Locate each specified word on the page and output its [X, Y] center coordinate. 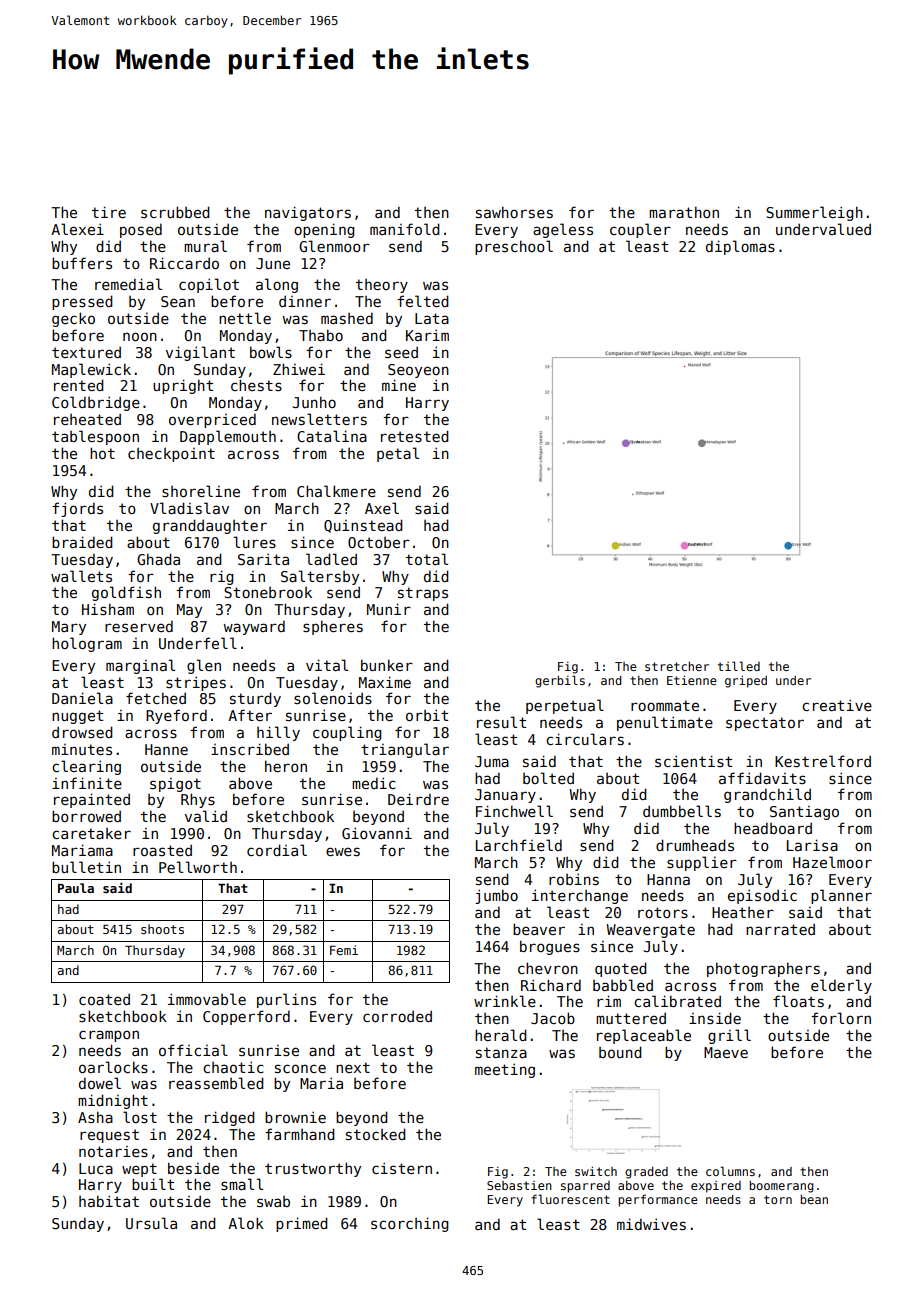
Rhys [198, 800]
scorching [410, 1224]
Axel [382, 508]
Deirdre [418, 799]
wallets [81, 576]
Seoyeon [418, 371]
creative [837, 705]
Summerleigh [814, 213]
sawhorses [514, 212]
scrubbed [175, 212]
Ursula [151, 1223]
